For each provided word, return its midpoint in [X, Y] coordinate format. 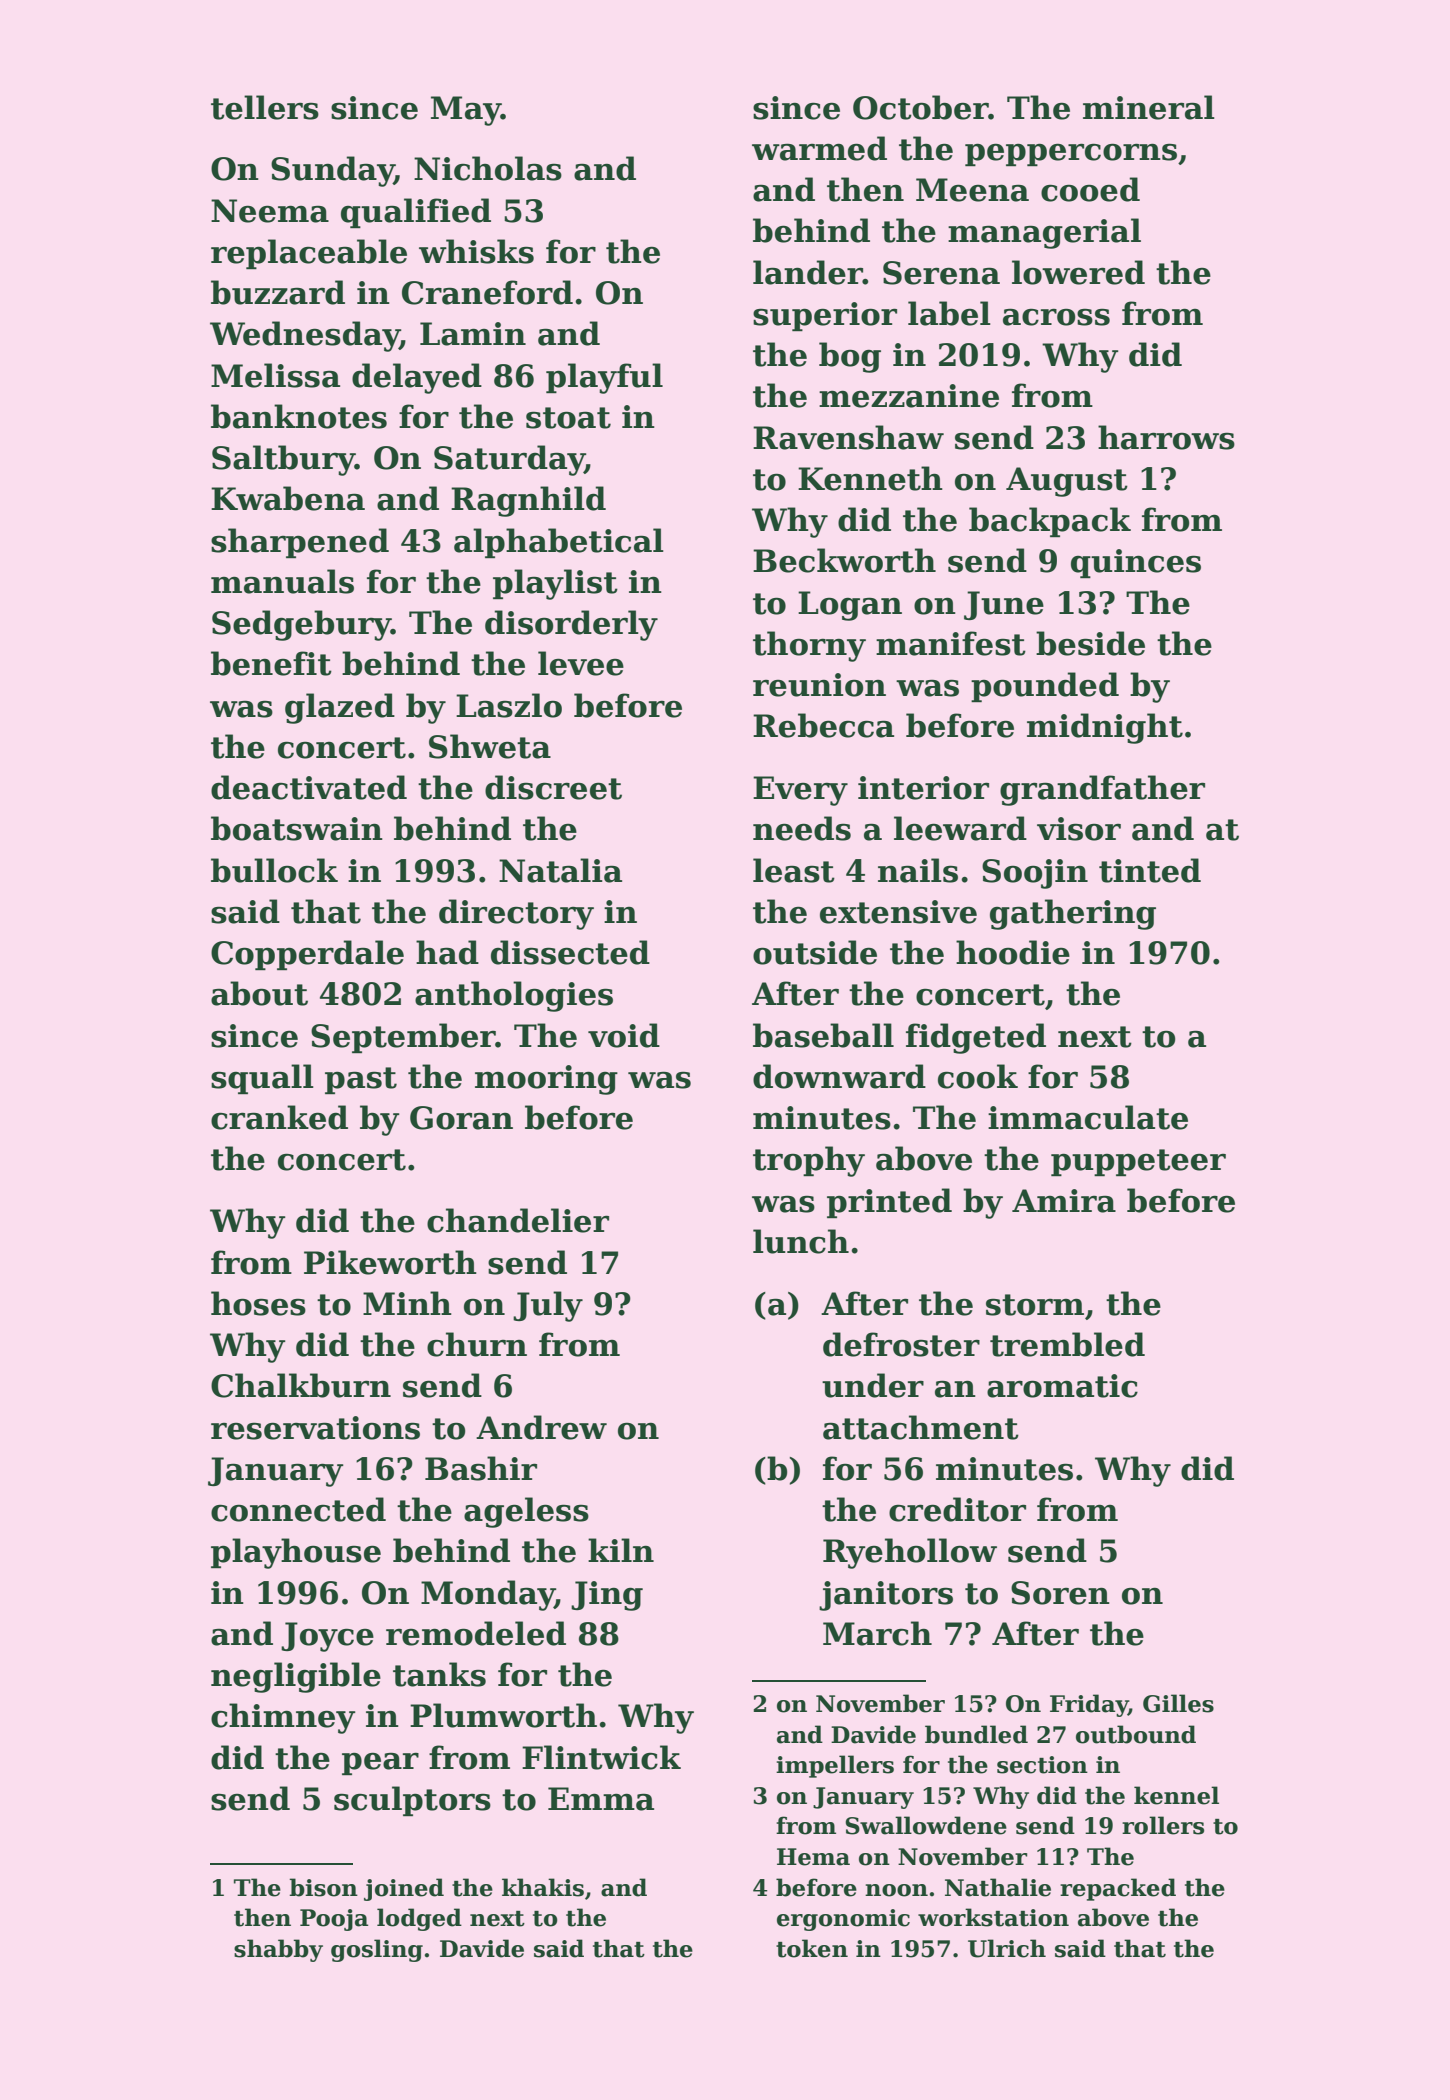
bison [323, 1887]
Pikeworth [390, 1262]
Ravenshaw [848, 437]
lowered [1078, 272]
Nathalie [998, 1887]
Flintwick [601, 1757]
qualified [416, 213]
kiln [621, 1550]
